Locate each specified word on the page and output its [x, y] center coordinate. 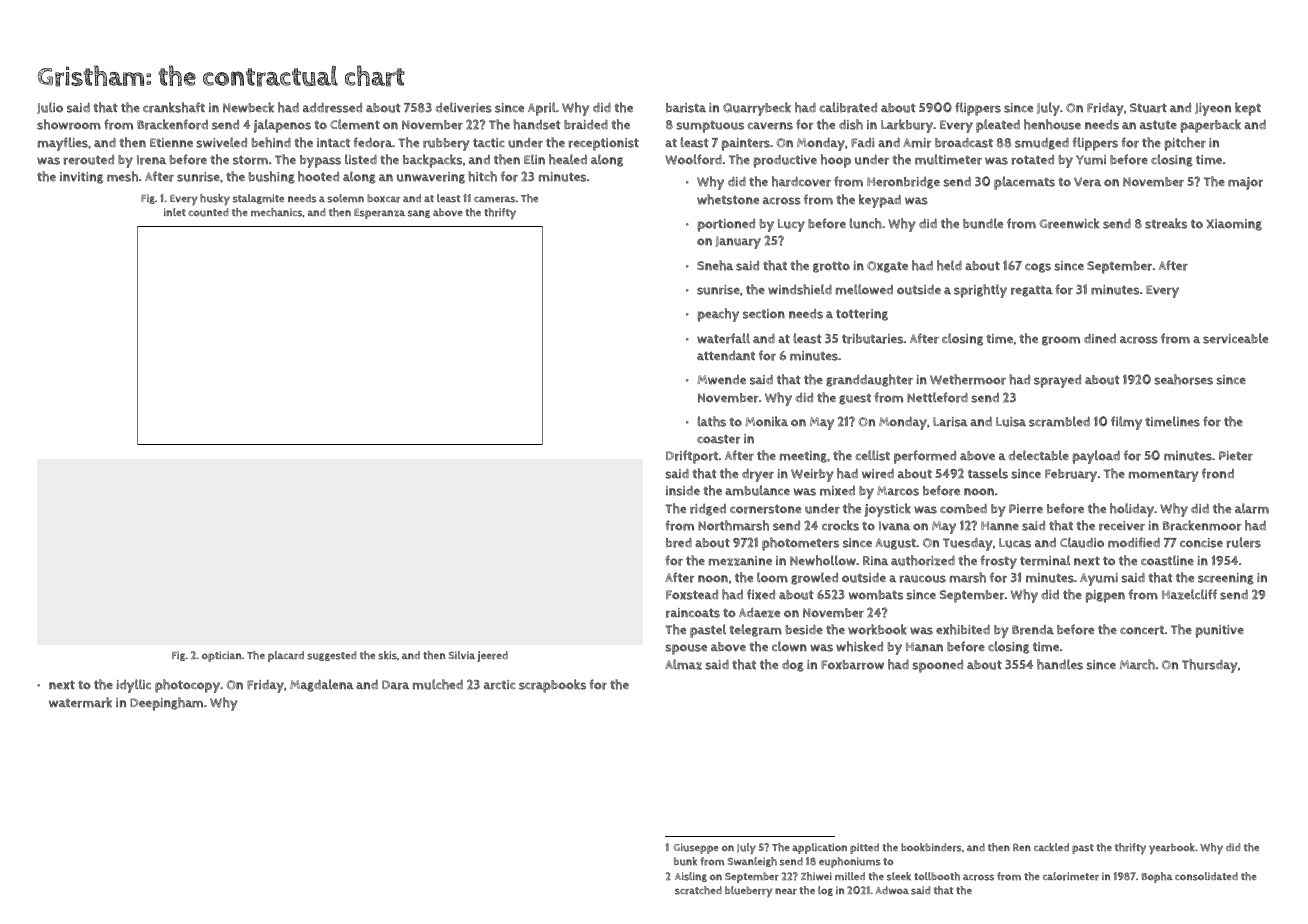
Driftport [692, 457]
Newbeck [248, 107]
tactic [489, 143]
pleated [998, 126]
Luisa [1011, 422]
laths [712, 421]
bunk [685, 861]
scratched [698, 890]
